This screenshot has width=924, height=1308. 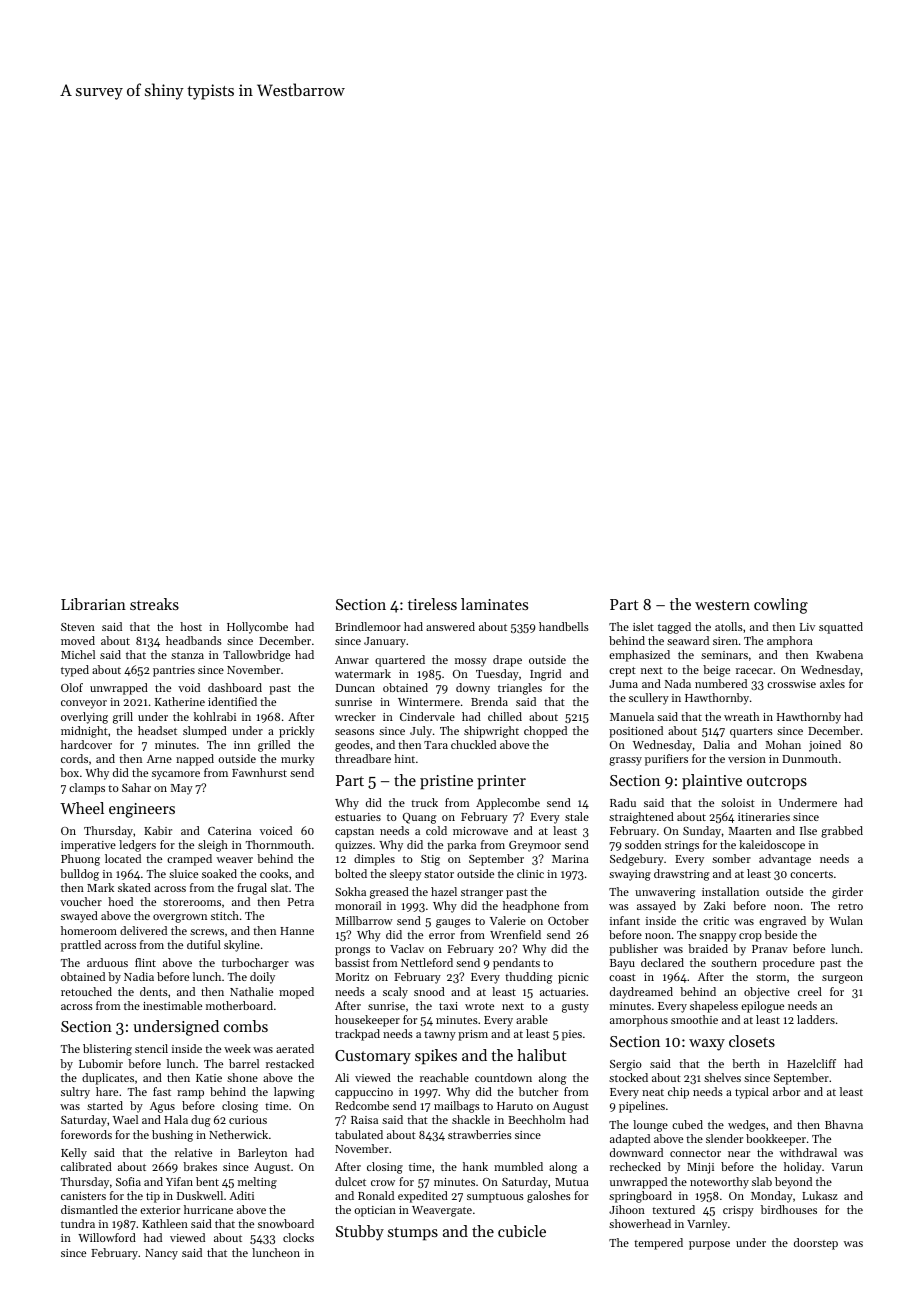 I want to click on handbells, so click(x=564, y=626).
